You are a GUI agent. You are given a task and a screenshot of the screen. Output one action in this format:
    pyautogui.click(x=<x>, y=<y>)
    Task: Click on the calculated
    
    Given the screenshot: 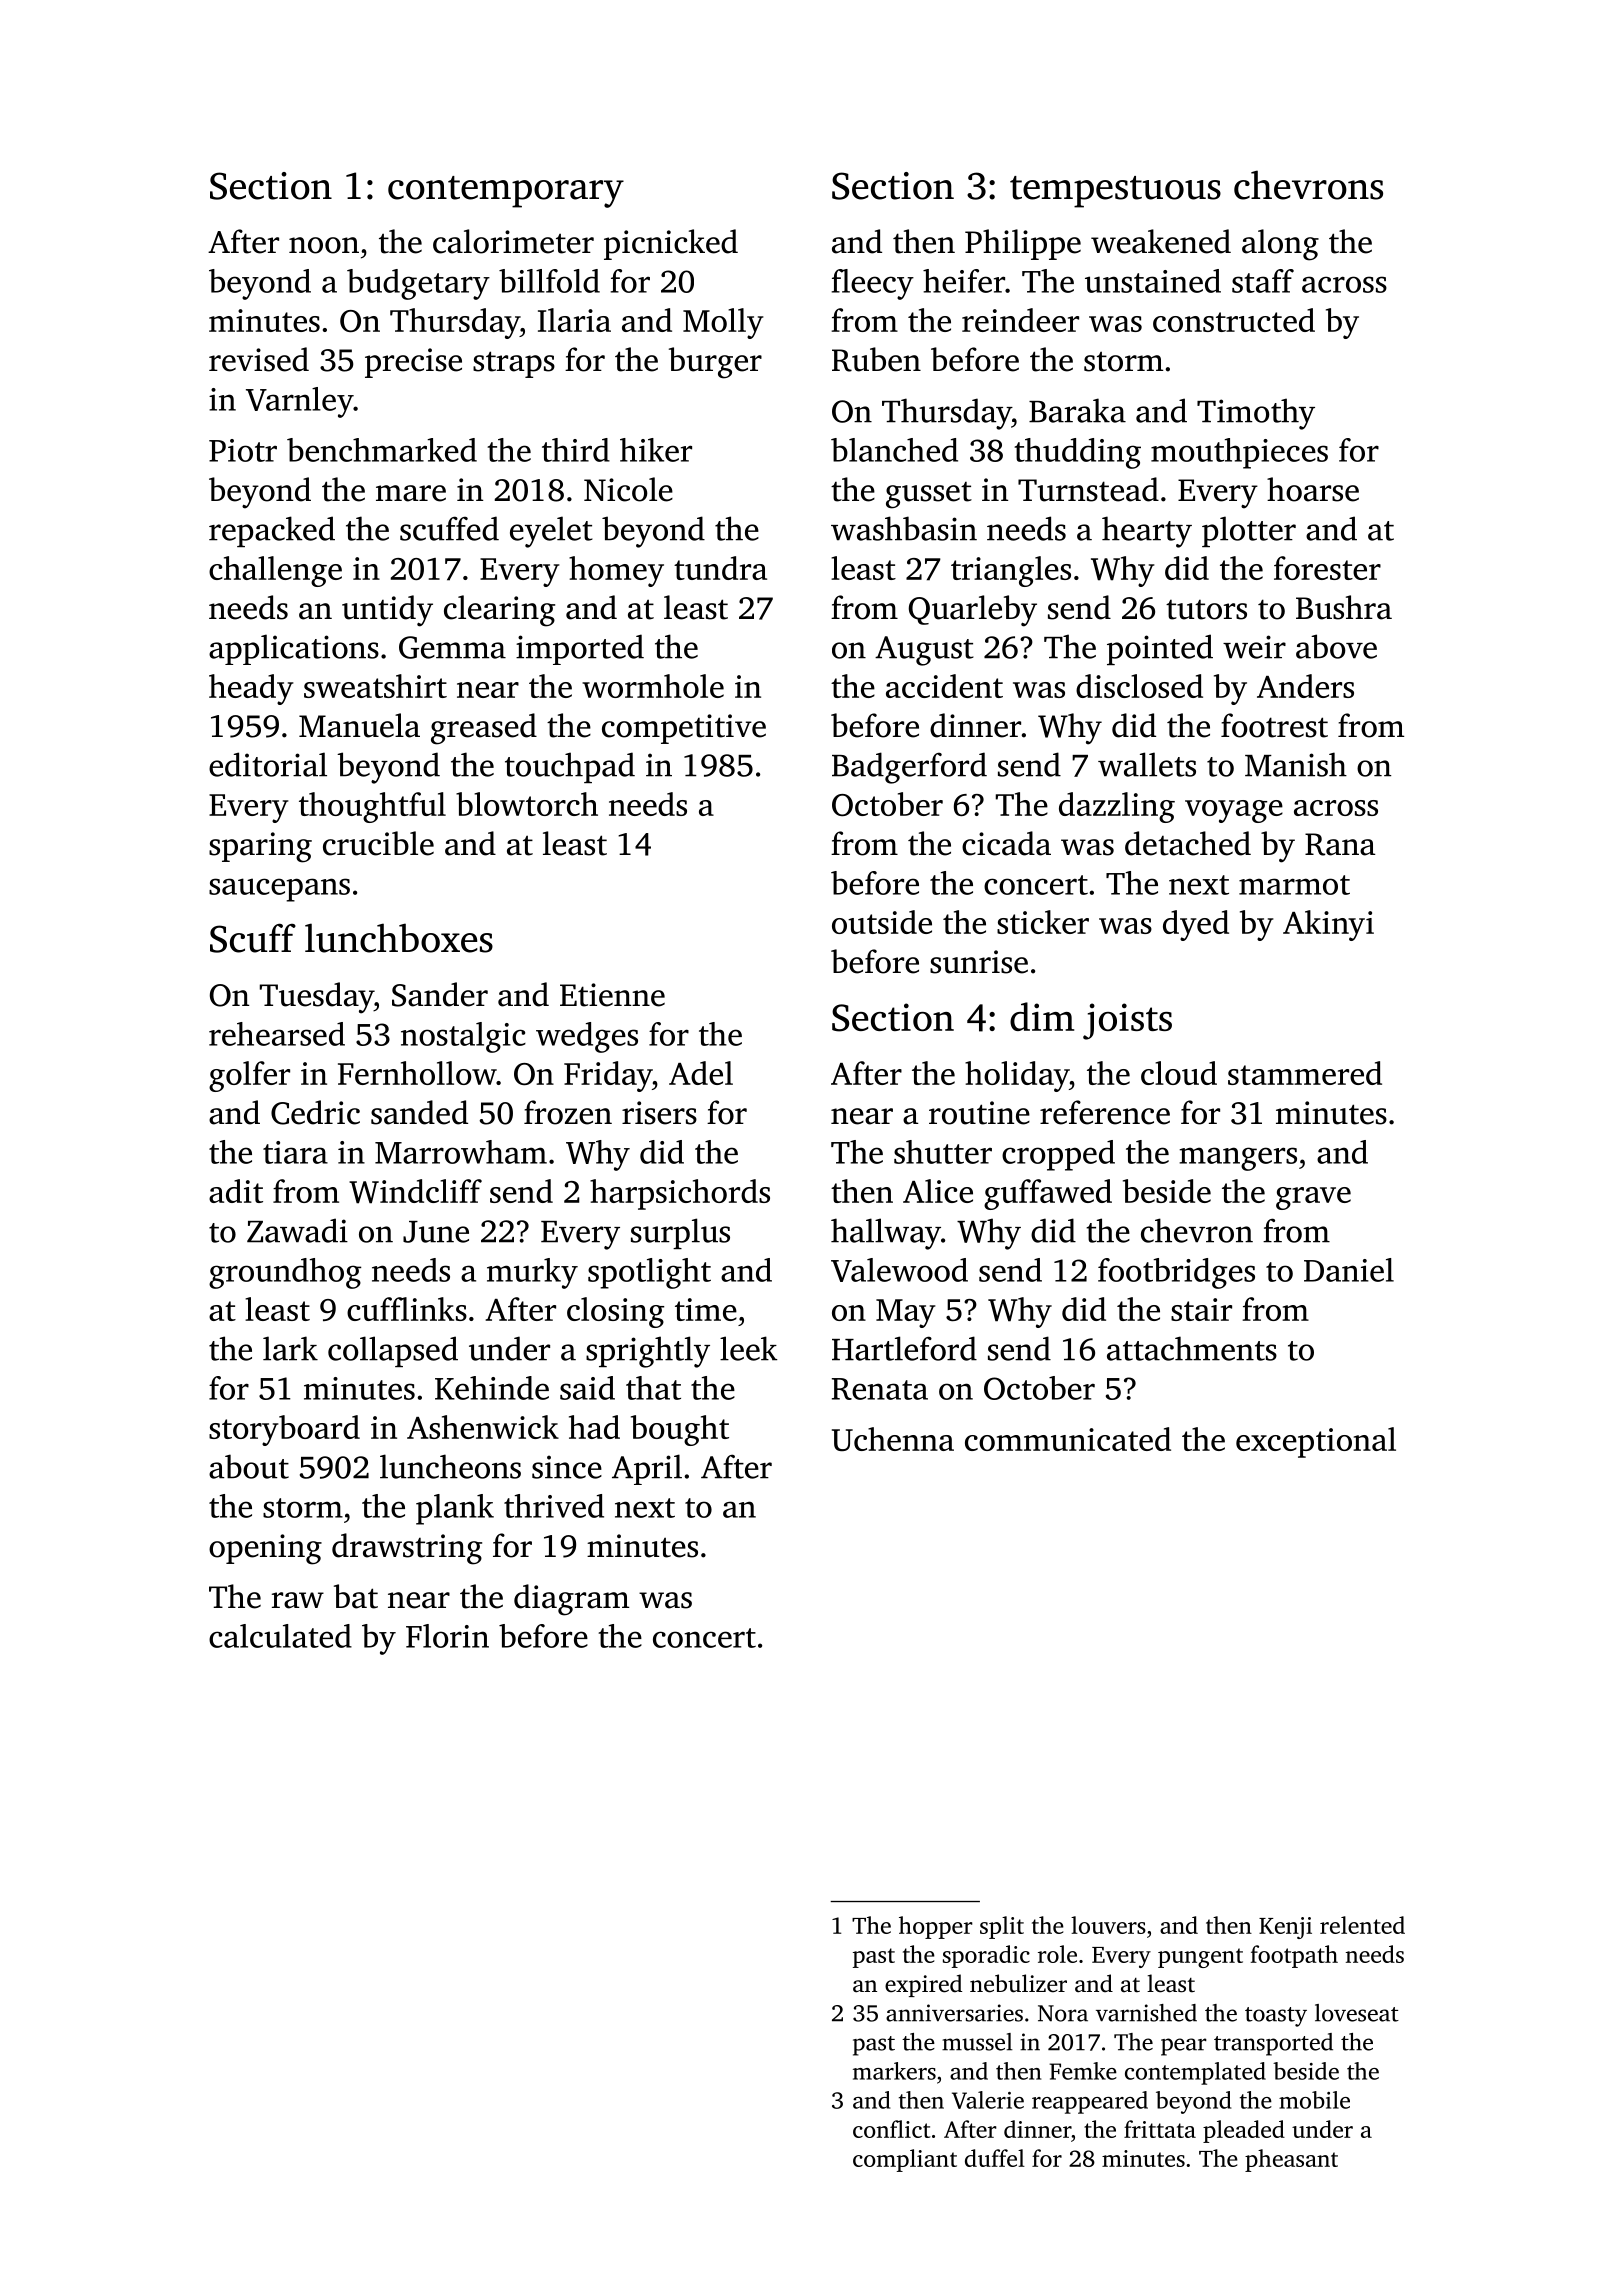 What is the action you would take?
    pyautogui.click(x=280, y=1636)
